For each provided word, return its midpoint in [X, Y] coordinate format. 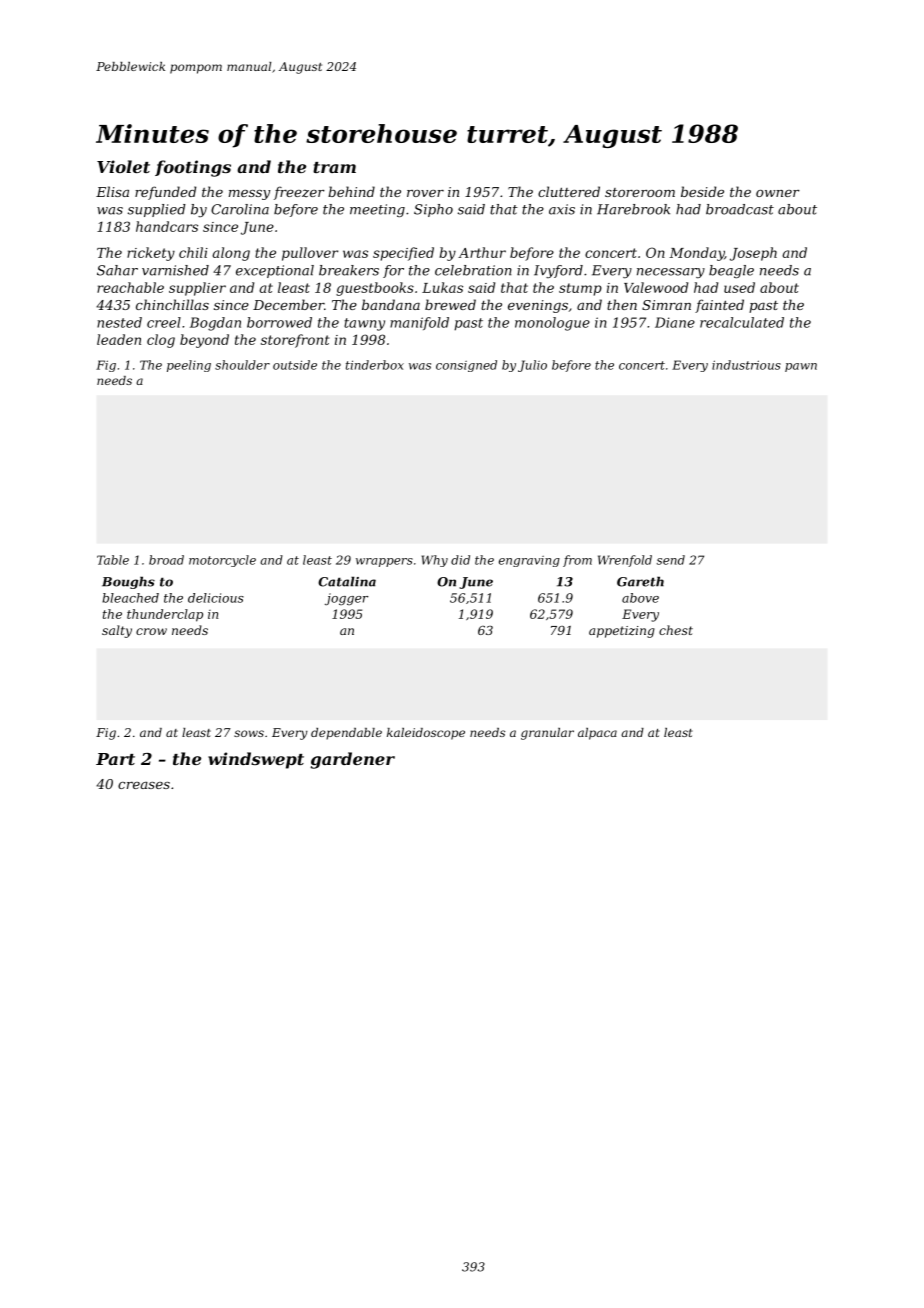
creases [144, 785]
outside [295, 365]
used [739, 287]
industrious [746, 365]
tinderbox [375, 365]
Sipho [433, 210]
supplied [157, 210]
